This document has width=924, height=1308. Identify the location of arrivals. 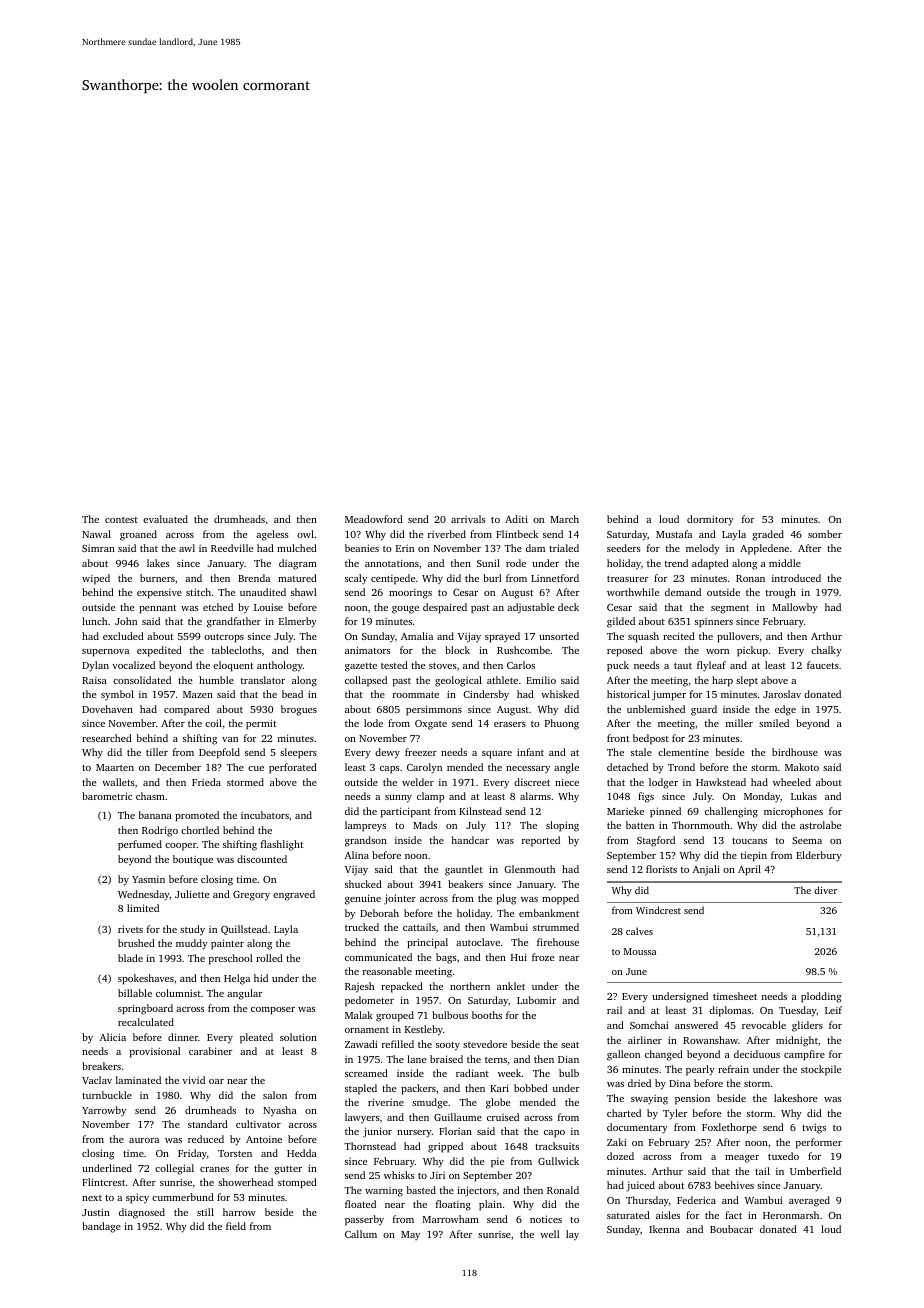
(468, 519).
